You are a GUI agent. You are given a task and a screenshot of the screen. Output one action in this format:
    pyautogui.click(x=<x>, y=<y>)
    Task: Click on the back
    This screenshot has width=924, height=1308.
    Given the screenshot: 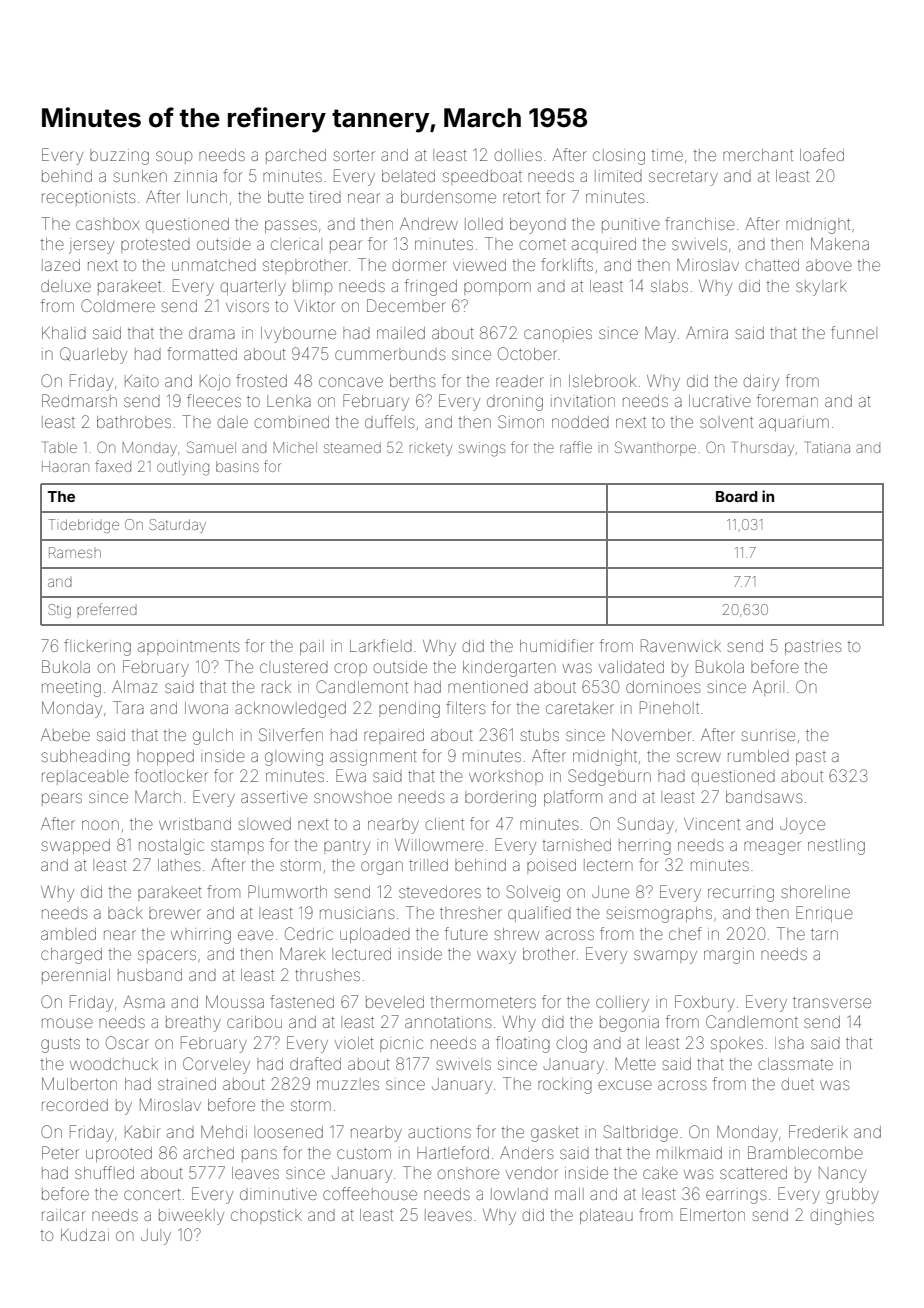 What is the action you would take?
    pyautogui.click(x=125, y=913)
